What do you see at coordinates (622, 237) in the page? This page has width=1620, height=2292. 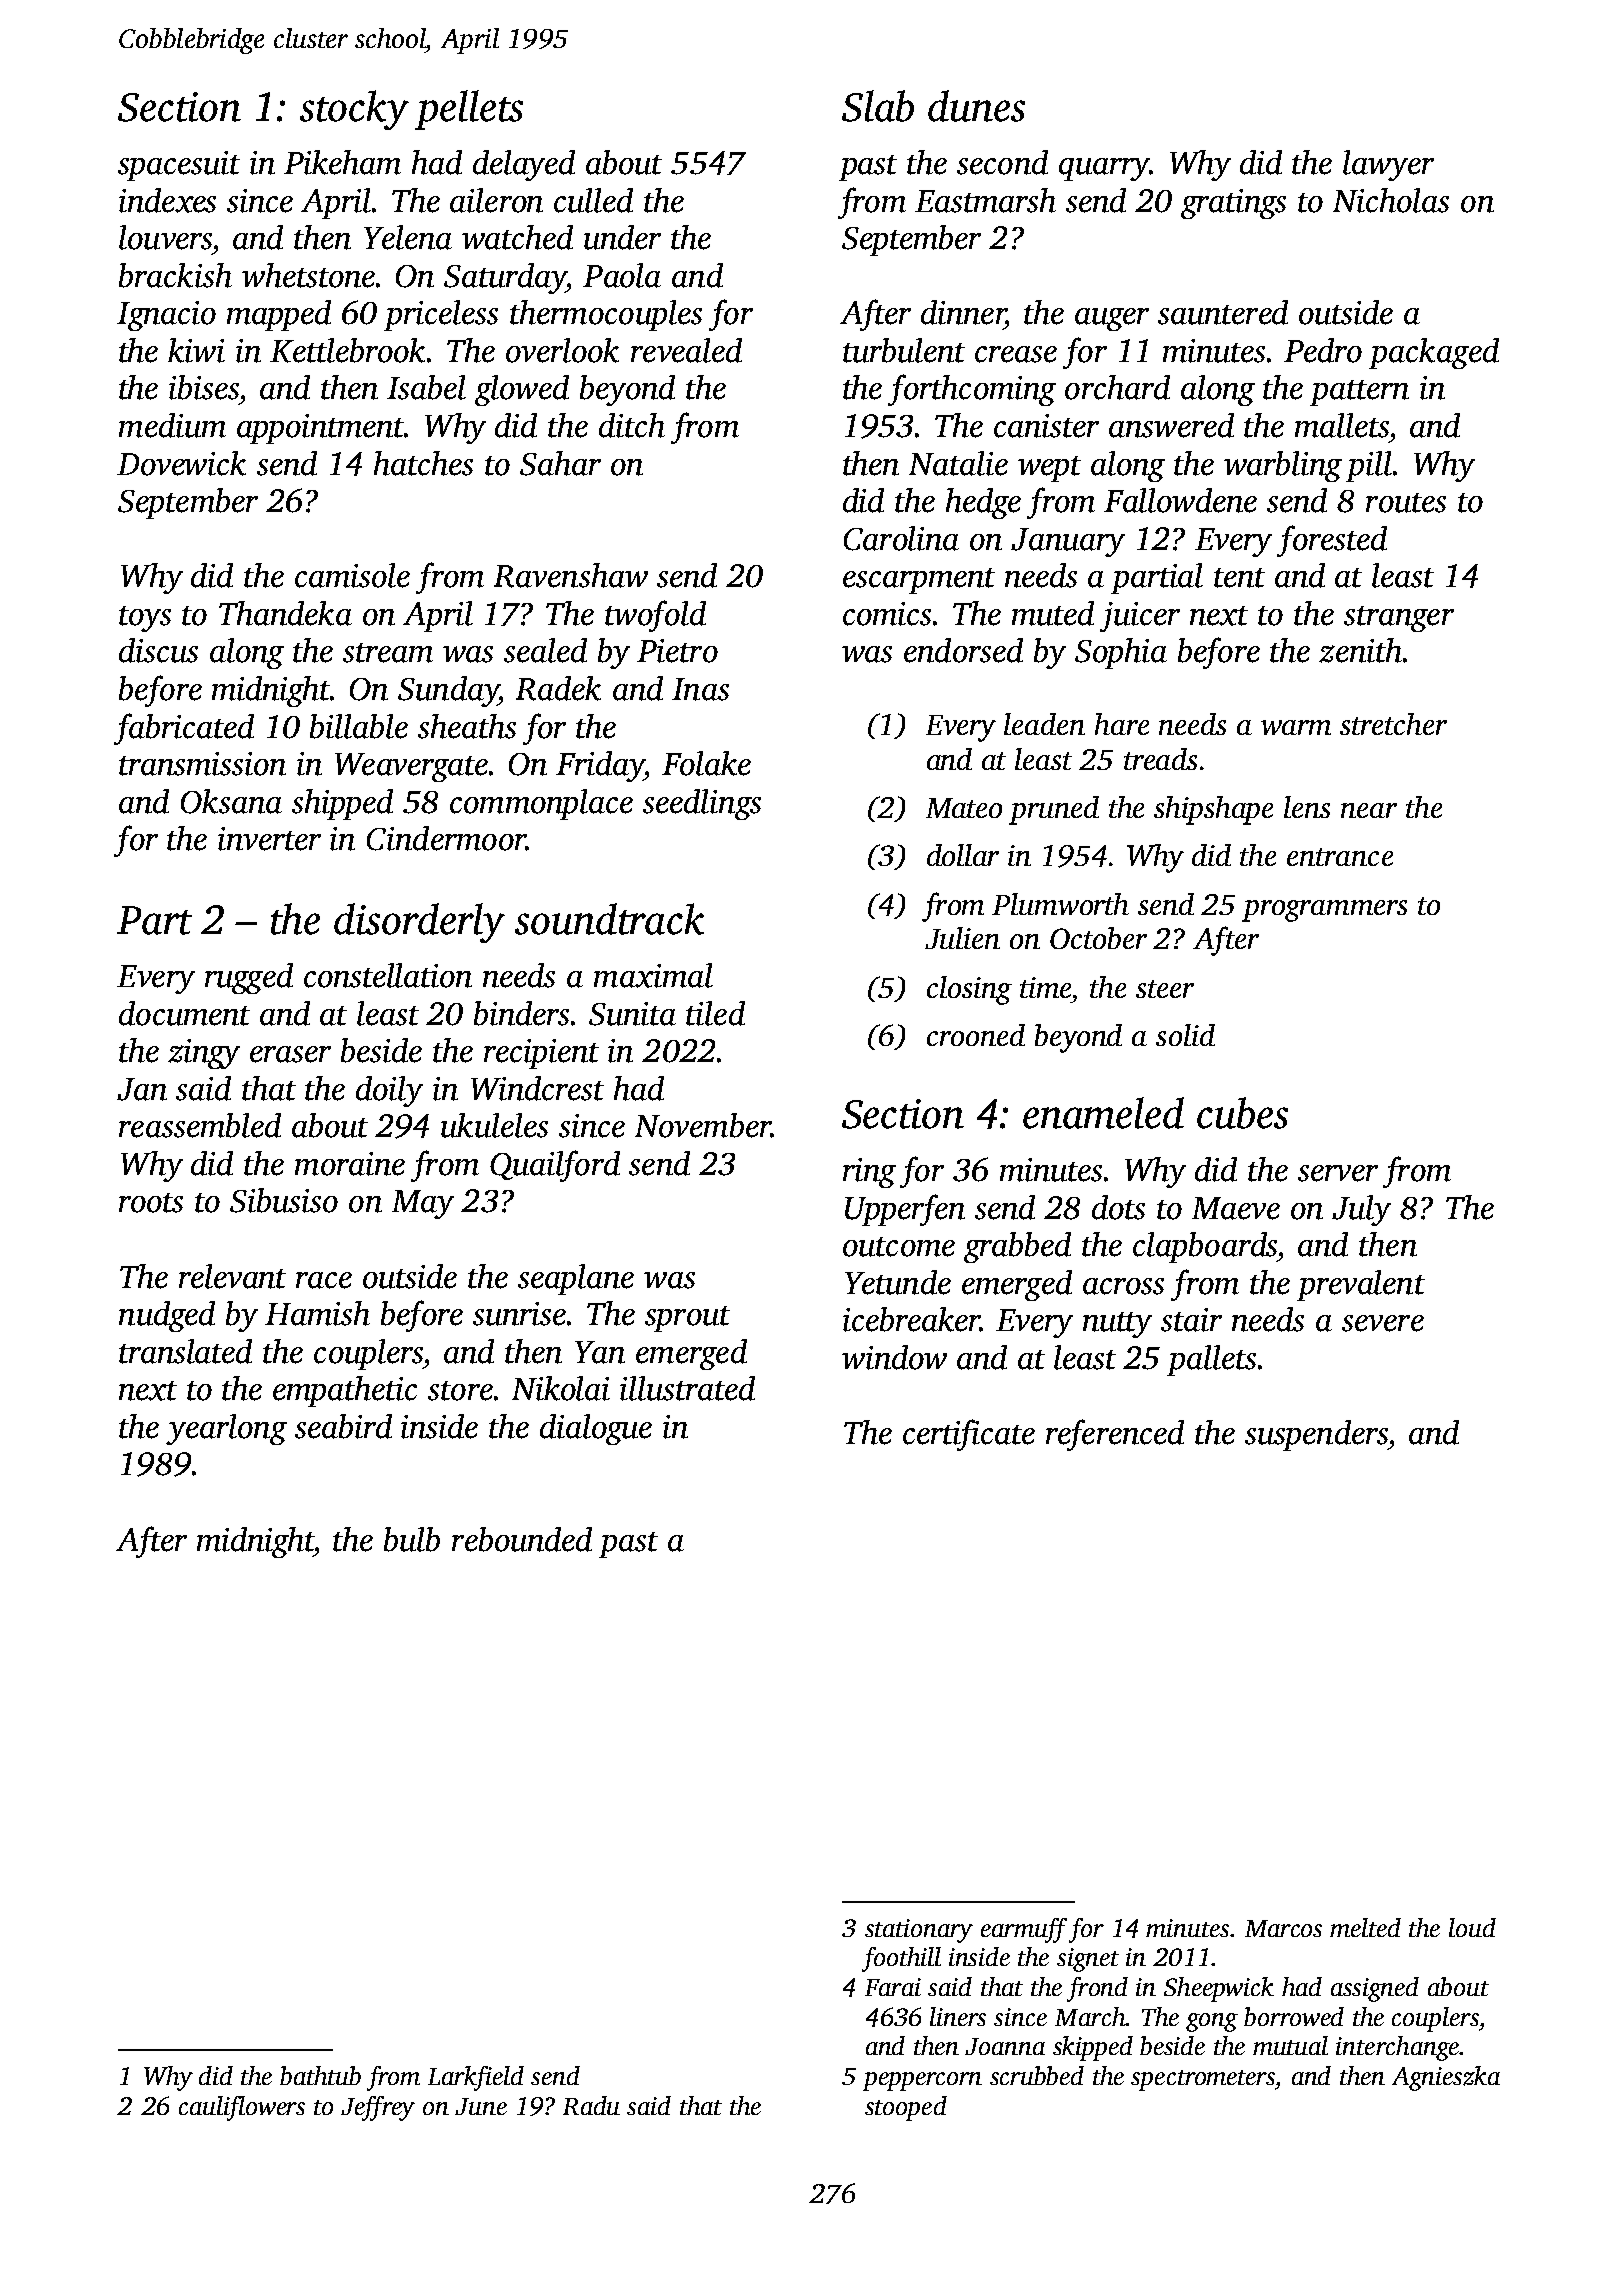 I see `under` at bounding box center [622, 237].
